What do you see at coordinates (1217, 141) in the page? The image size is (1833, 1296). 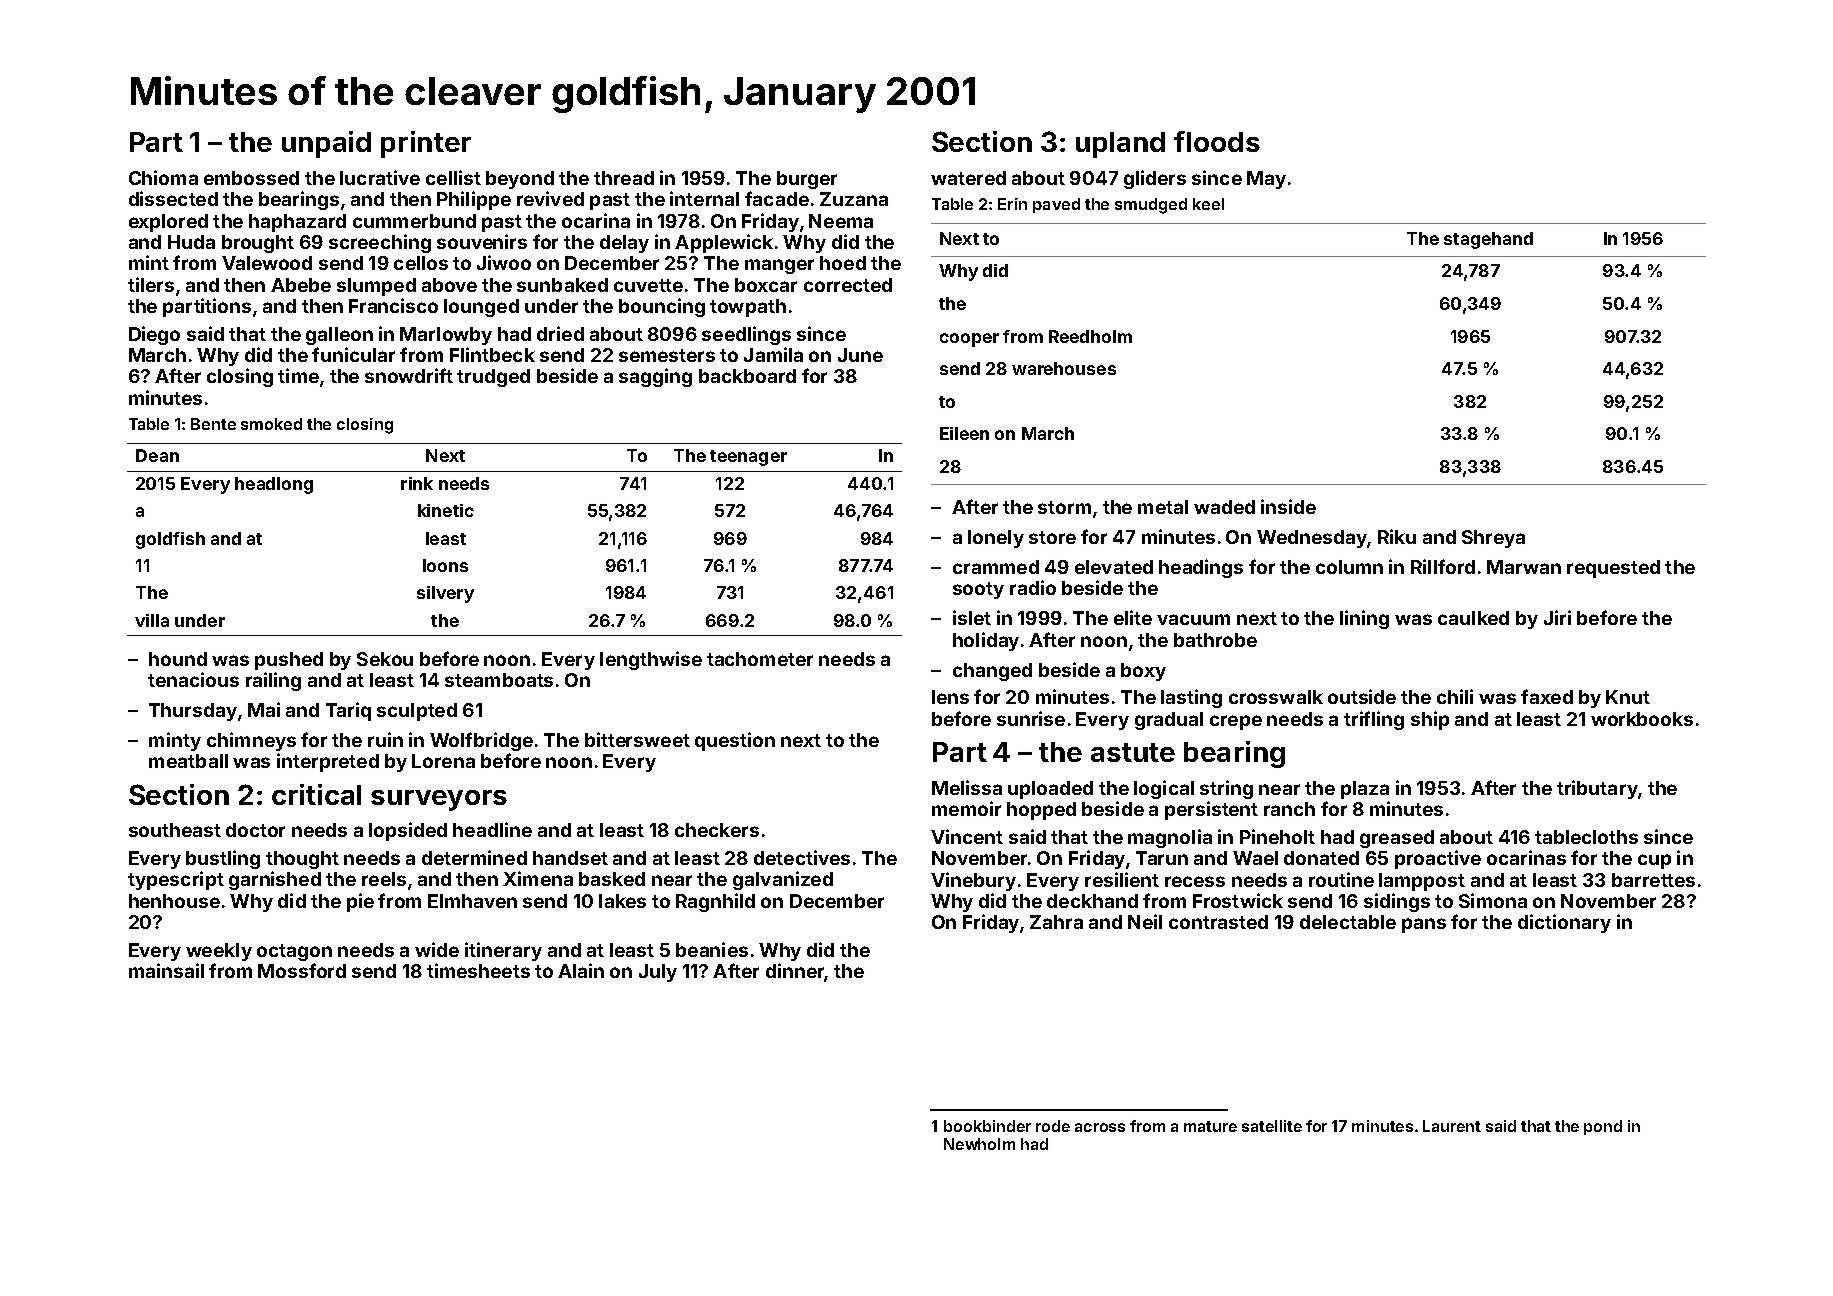 I see `floods` at bounding box center [1217, 141].
